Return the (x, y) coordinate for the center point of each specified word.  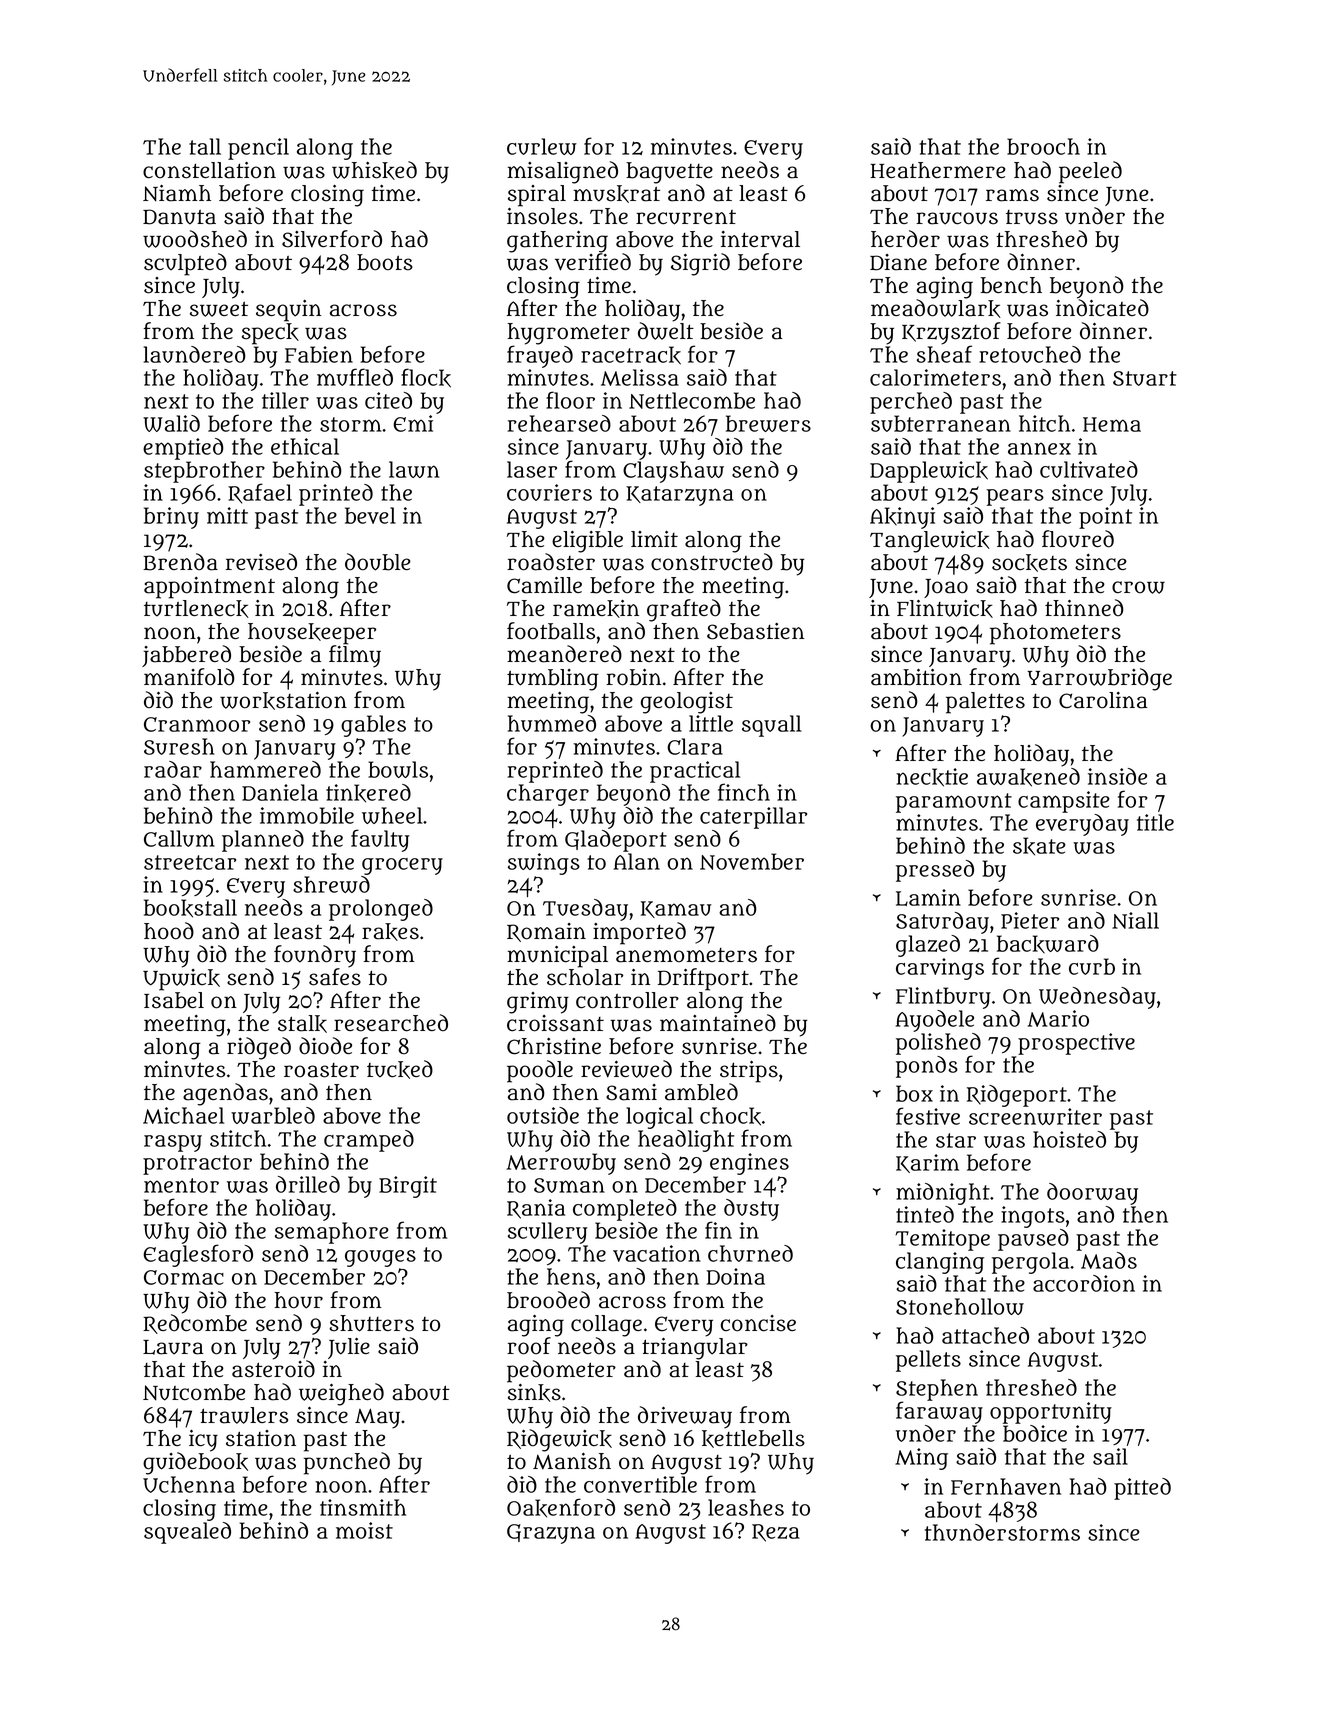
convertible (640, 1484)
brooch (1043, 146)
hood (169, 931)
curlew (542, 146)
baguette (669, 173)
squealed (187, 1533)
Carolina (1103, 700)
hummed (552, 723)
